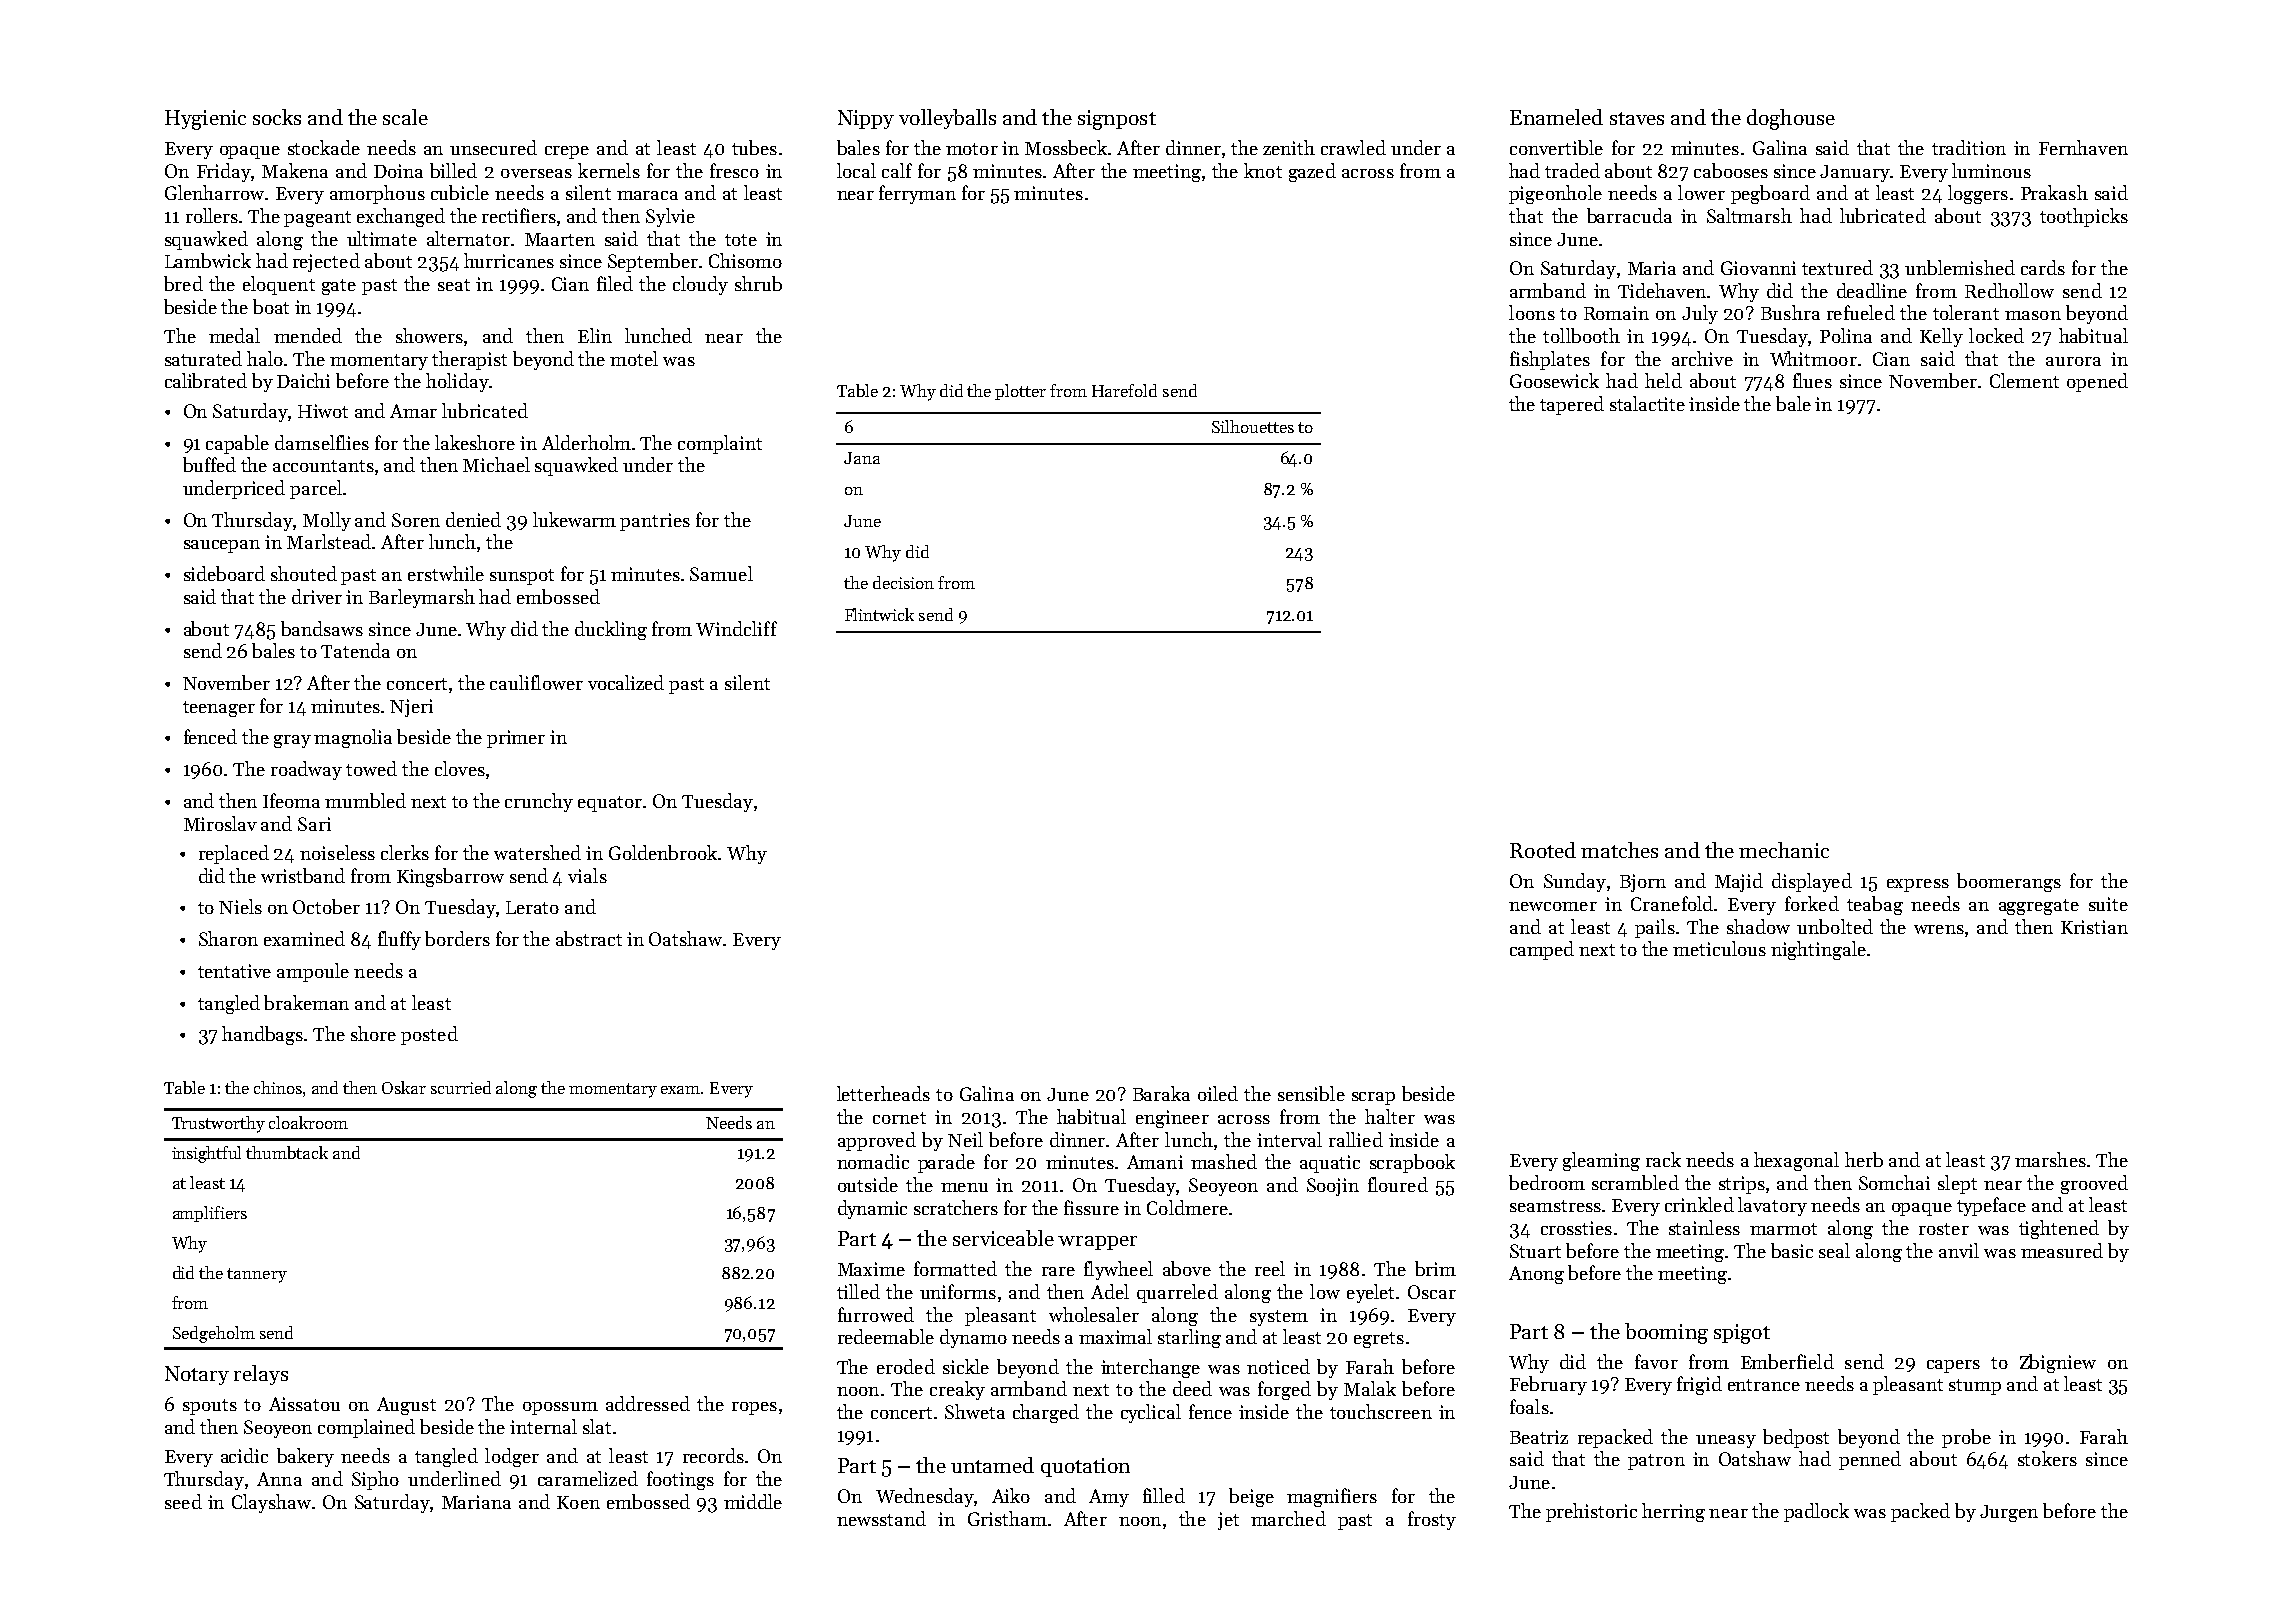  What do you see at coordinates (1312, 172) in the screenshot?
I see `gazed` at bounding box center [1312, 172].
